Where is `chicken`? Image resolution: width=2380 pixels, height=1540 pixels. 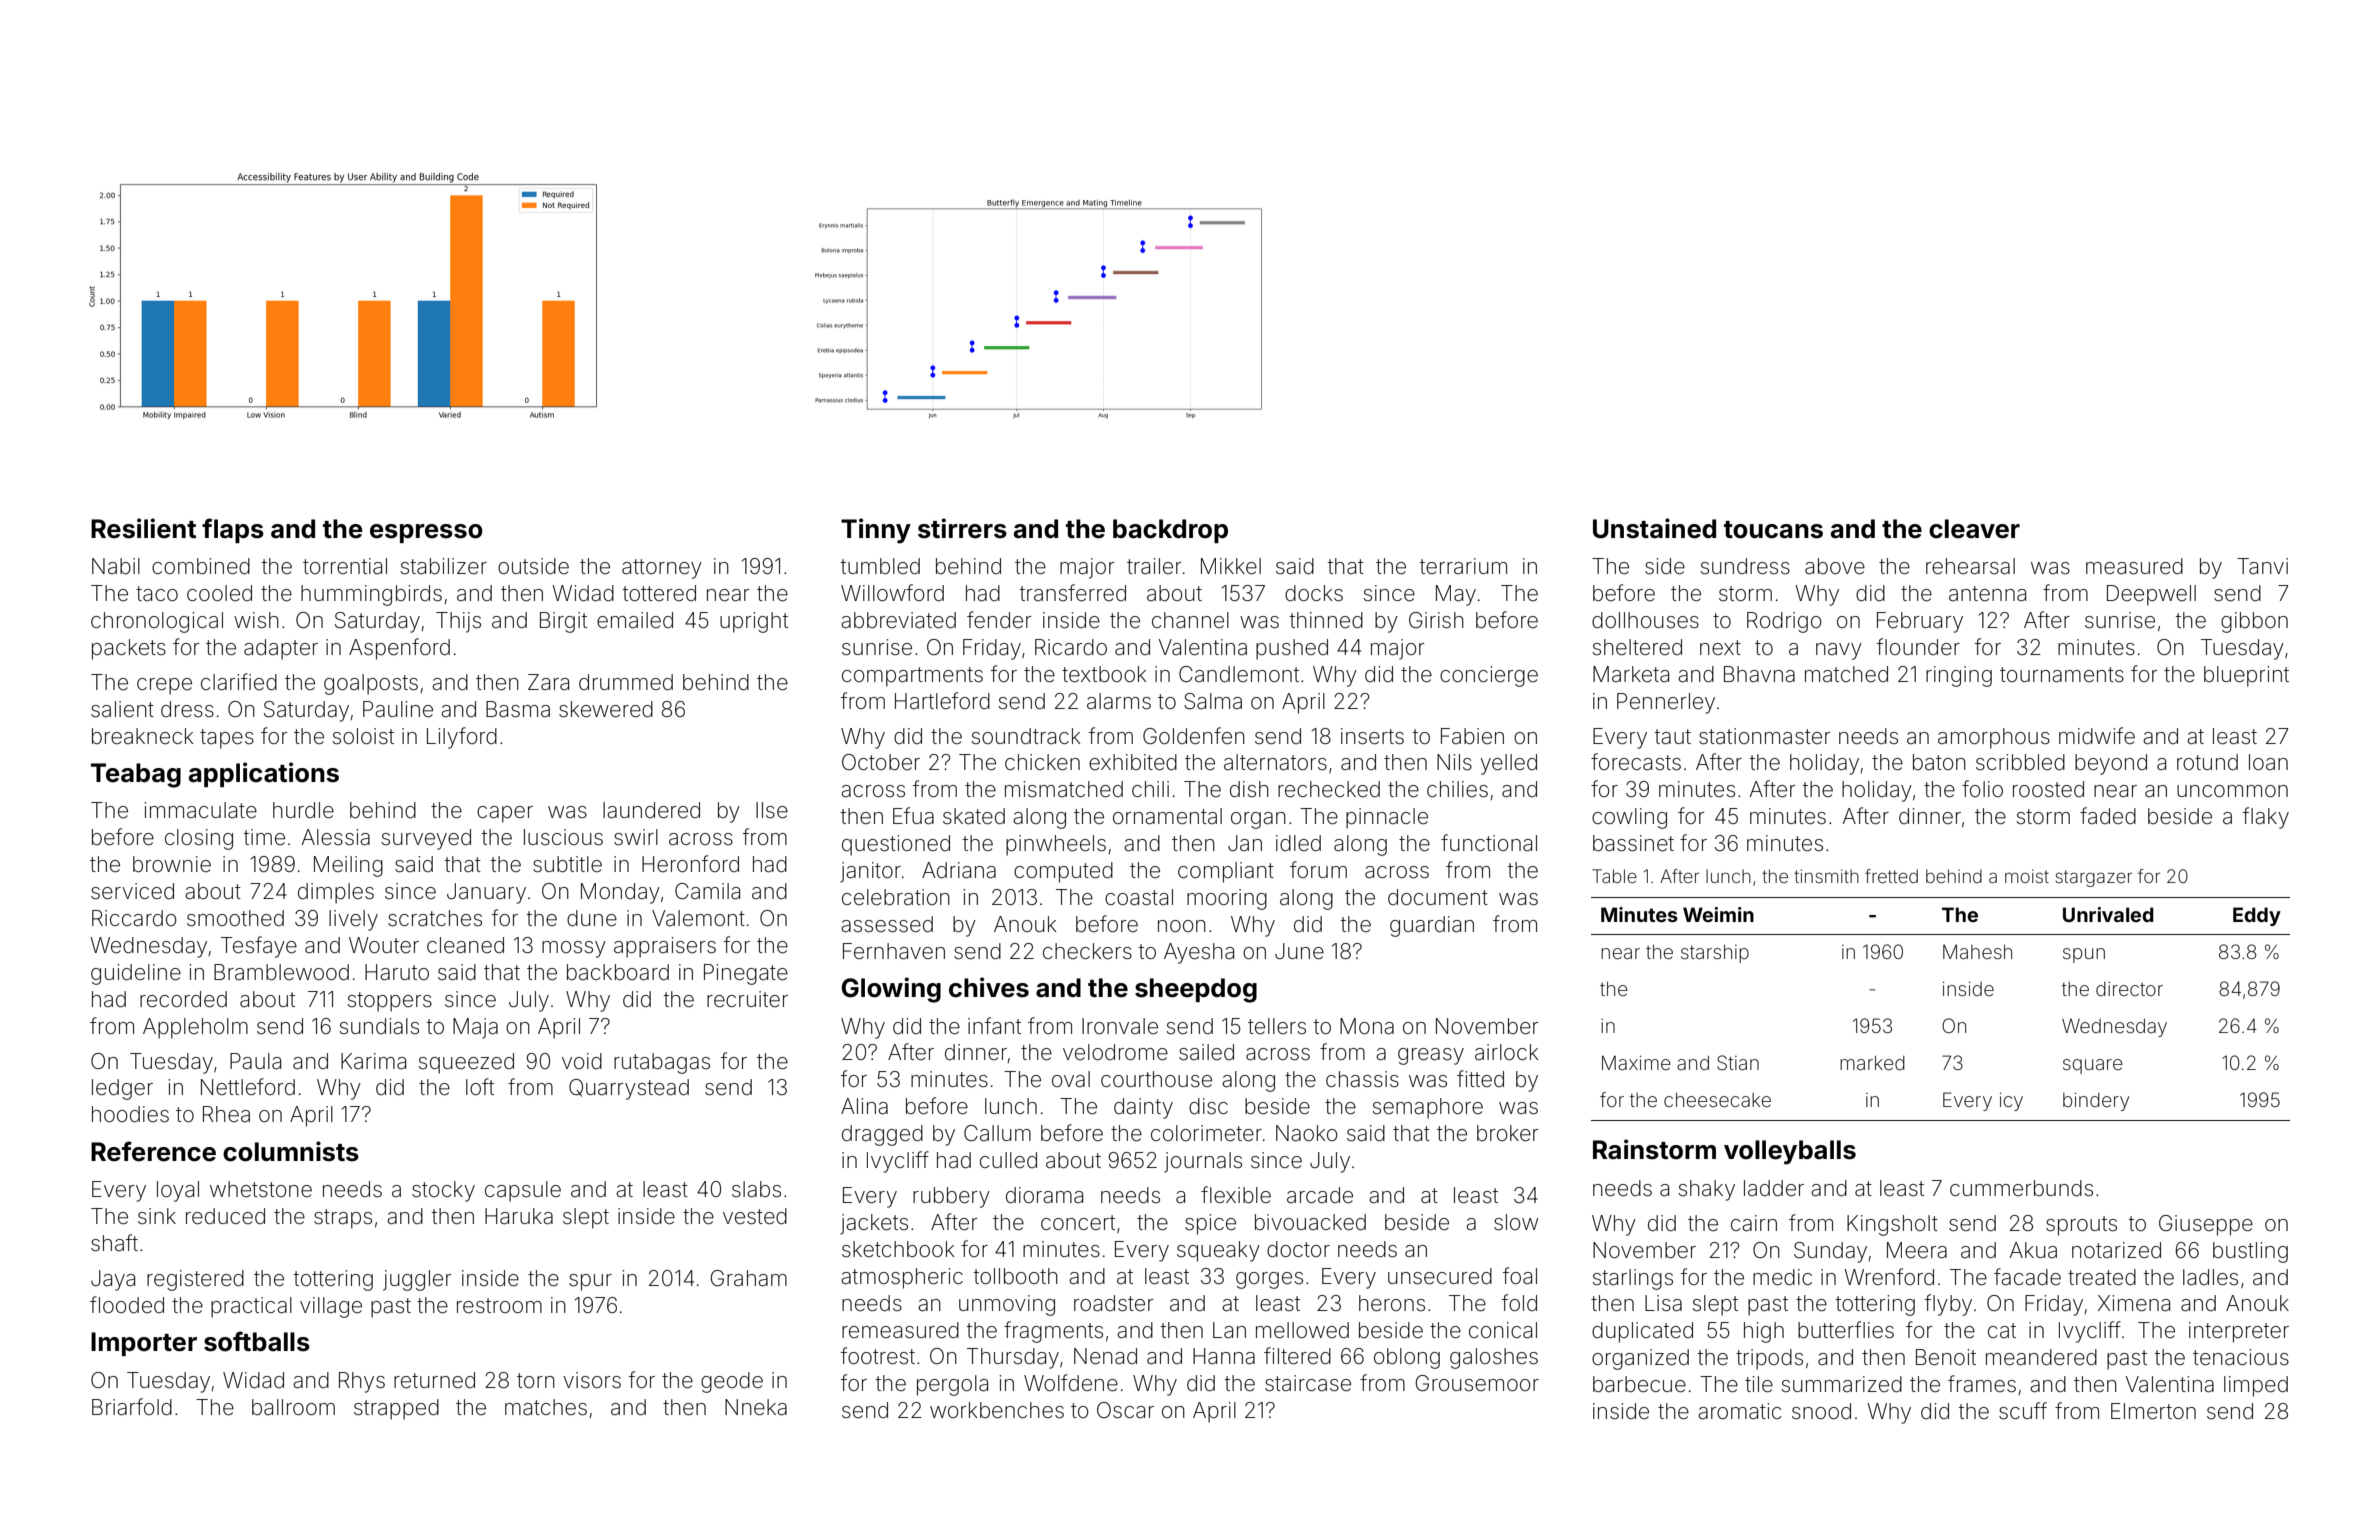
chicken is located at coordinates (1042, 762).
